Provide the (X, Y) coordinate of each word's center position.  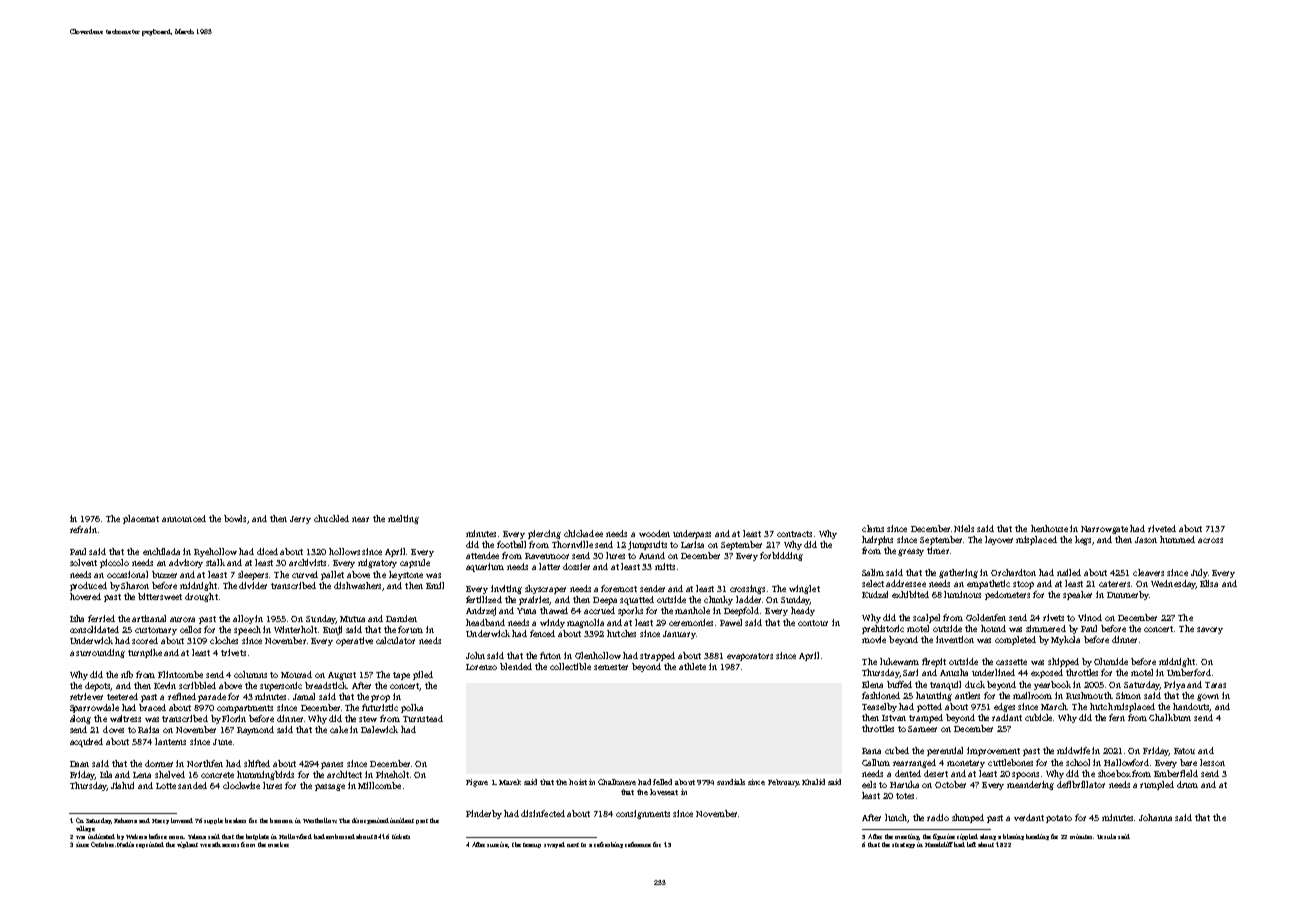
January (679, 635)
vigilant (187, 845)
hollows (344, 551)
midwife (1073, 750)
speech (247, 630)
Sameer (922, 729)
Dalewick (379, 729)
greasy (911, 552)
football (511, 544)
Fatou (1184, 751)
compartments (245, 709)
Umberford (1189, 672)
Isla (106, 774)
